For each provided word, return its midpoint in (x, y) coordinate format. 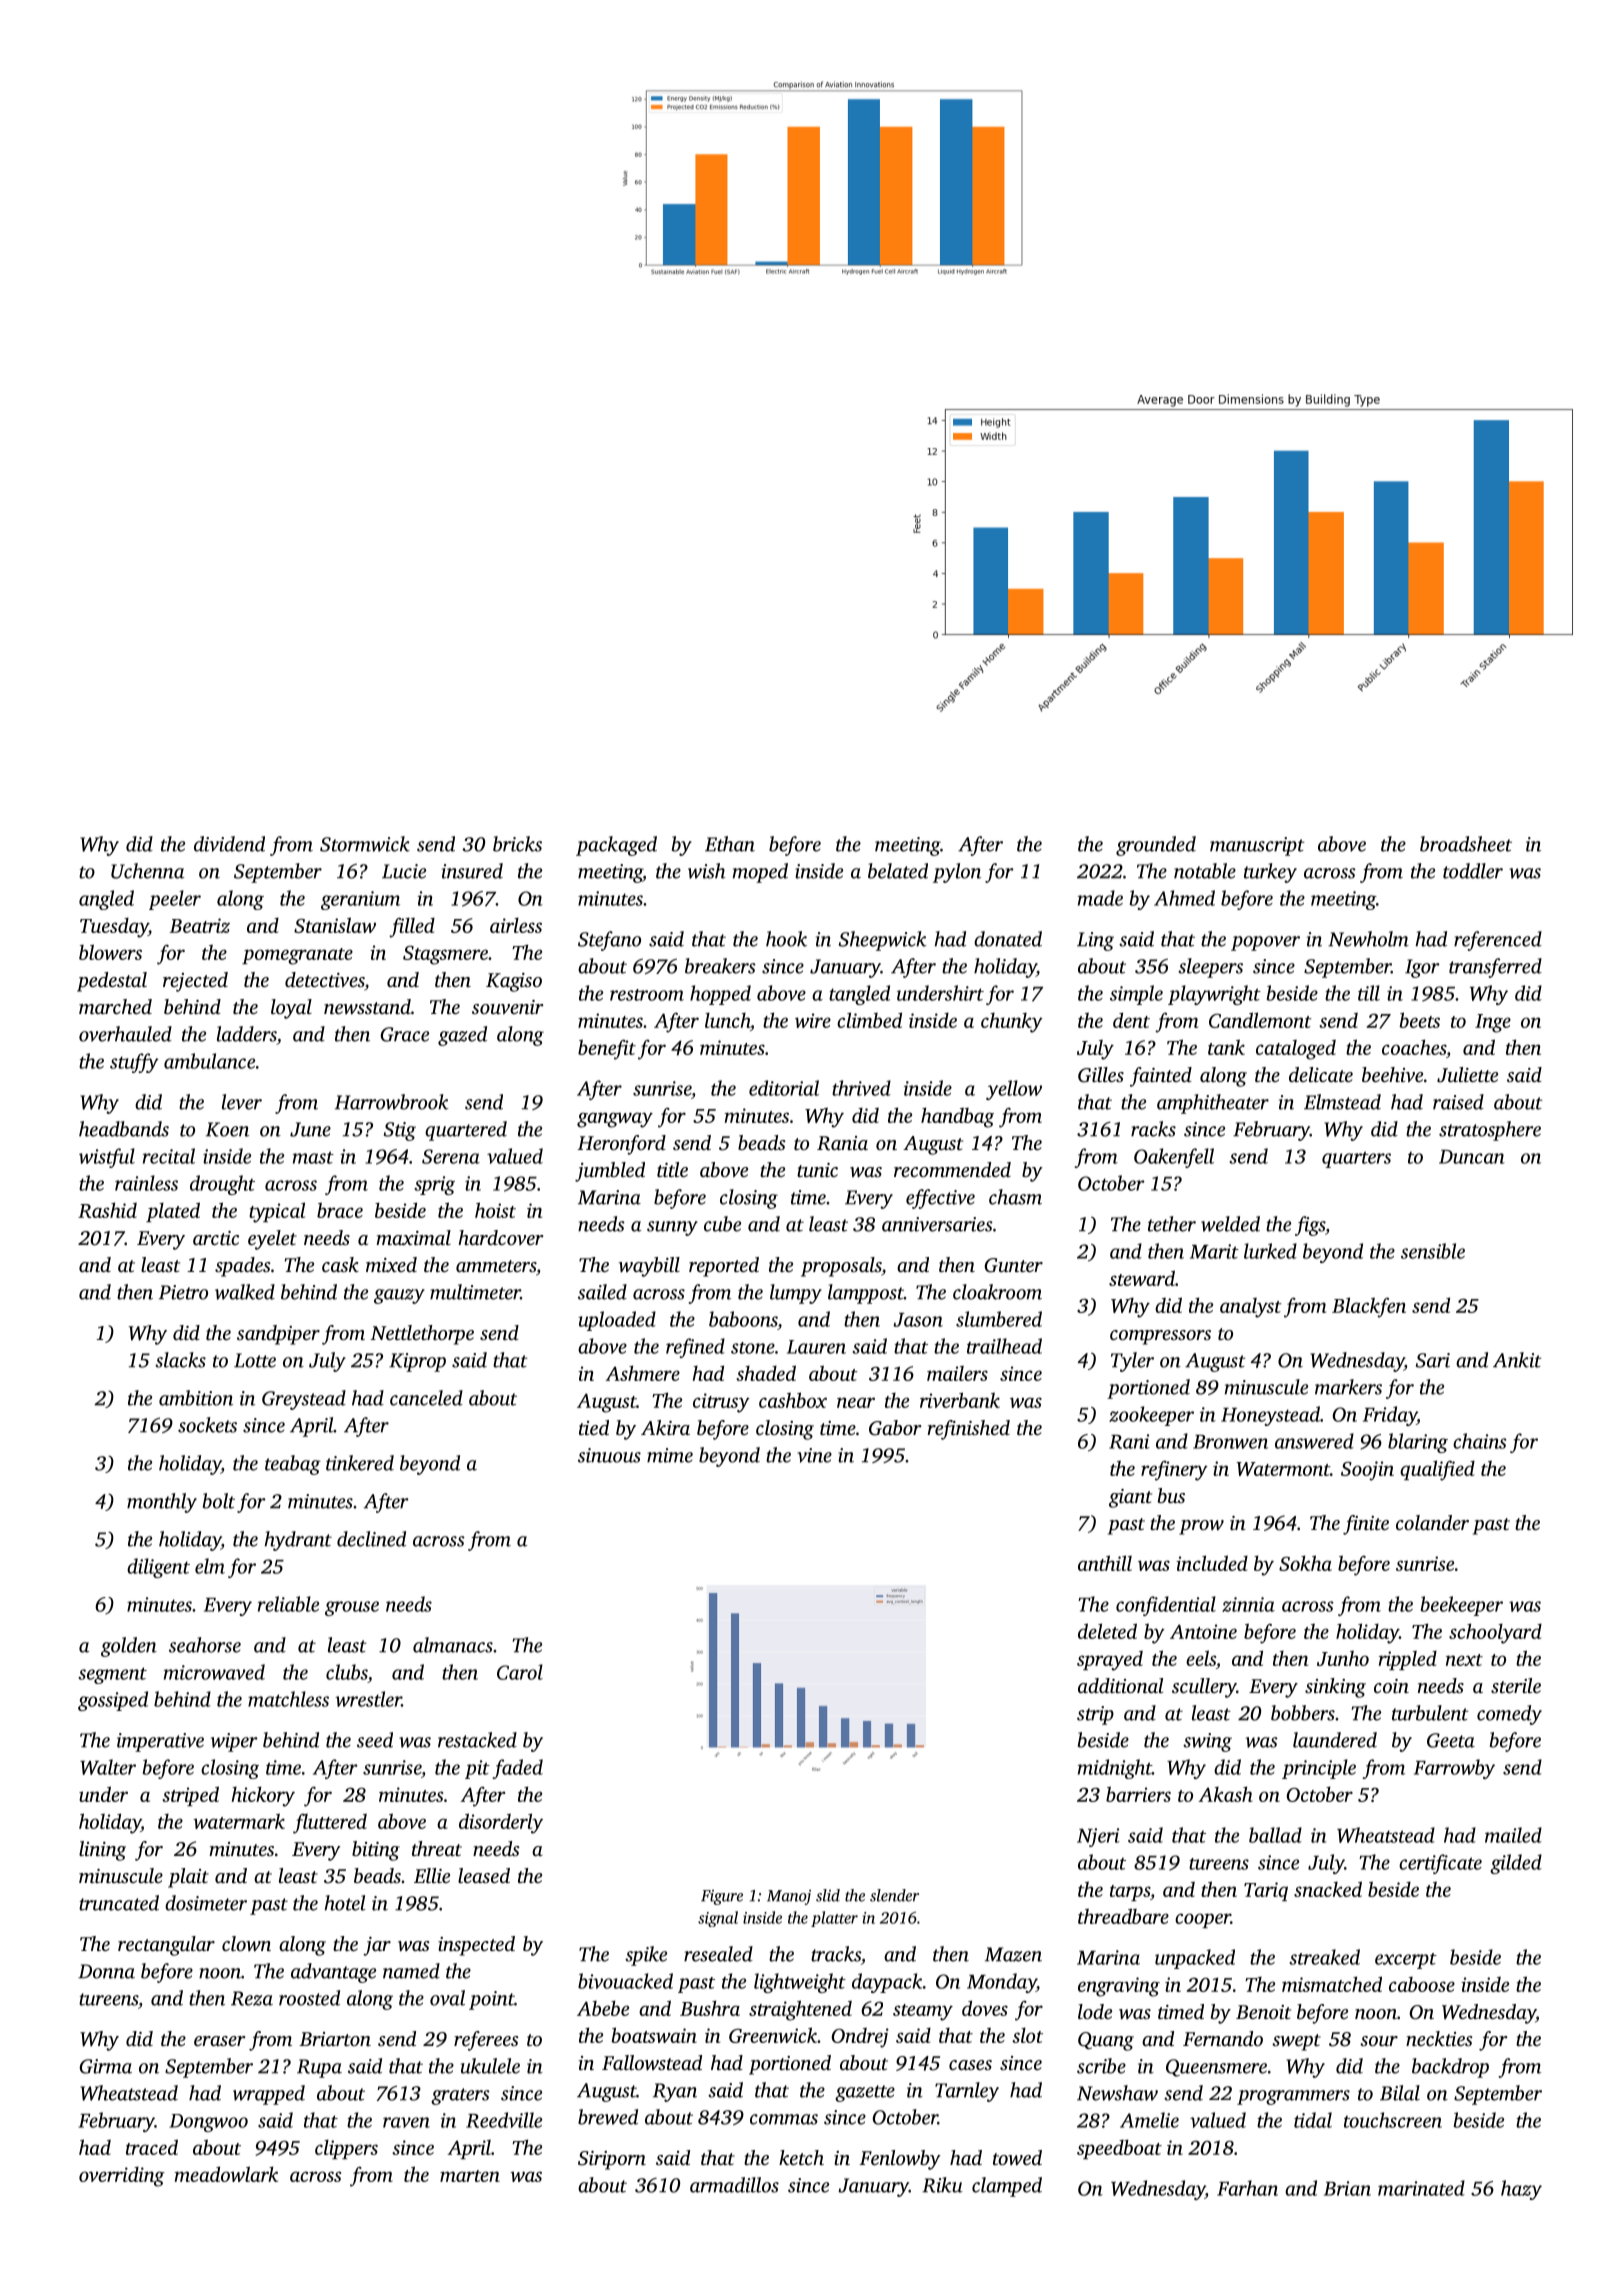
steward (1142, 1278)
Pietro (183, 1292)
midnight (1115, 1769)
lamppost (866, 1294)
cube (722, 1224)
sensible (1433, 1251)
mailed (1513, 1835)
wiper (234, 1742)
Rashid (107, 1210)
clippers (346, 2149)
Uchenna (147, 871)
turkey (1270, 873)
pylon (957, 873)
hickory (263, 1796)
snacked (1328, 1889)
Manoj (789, 1897)
